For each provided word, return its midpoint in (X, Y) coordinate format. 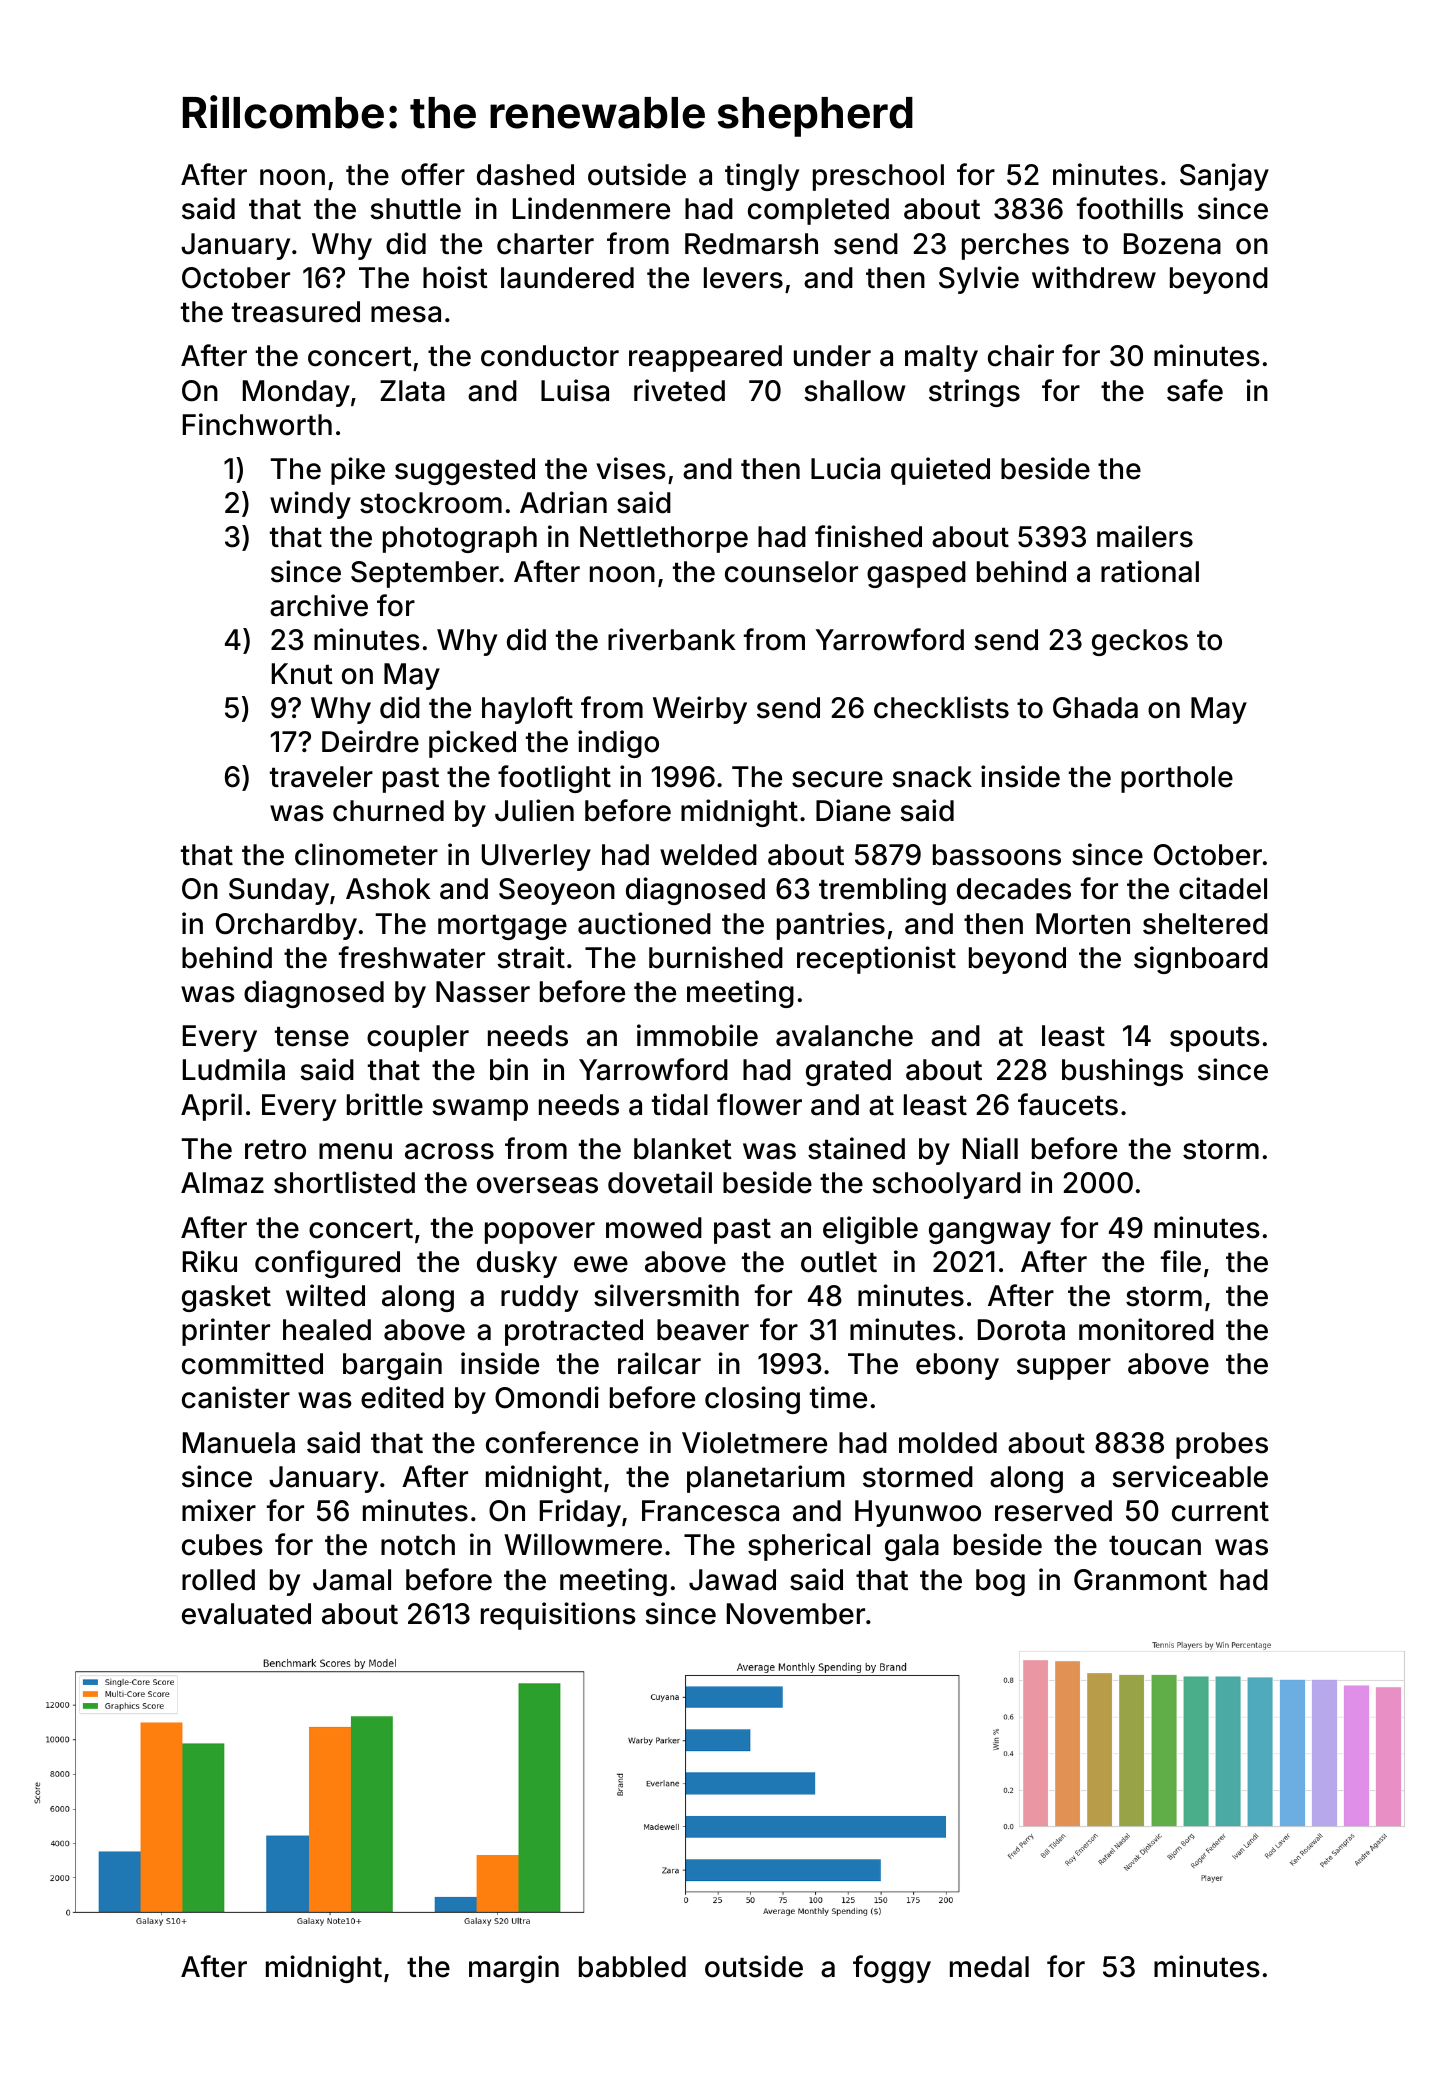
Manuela (239, 1443)
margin (514, 1969)
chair (1021, 355)
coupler (418, 1038)
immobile (697, 1035)
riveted (679, 390)
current (1220, 1512)
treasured (296, 312)
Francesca (710, 1511)
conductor (550, 356)
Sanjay (1224, 177)
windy (310, 505)
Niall (990, 1148)
